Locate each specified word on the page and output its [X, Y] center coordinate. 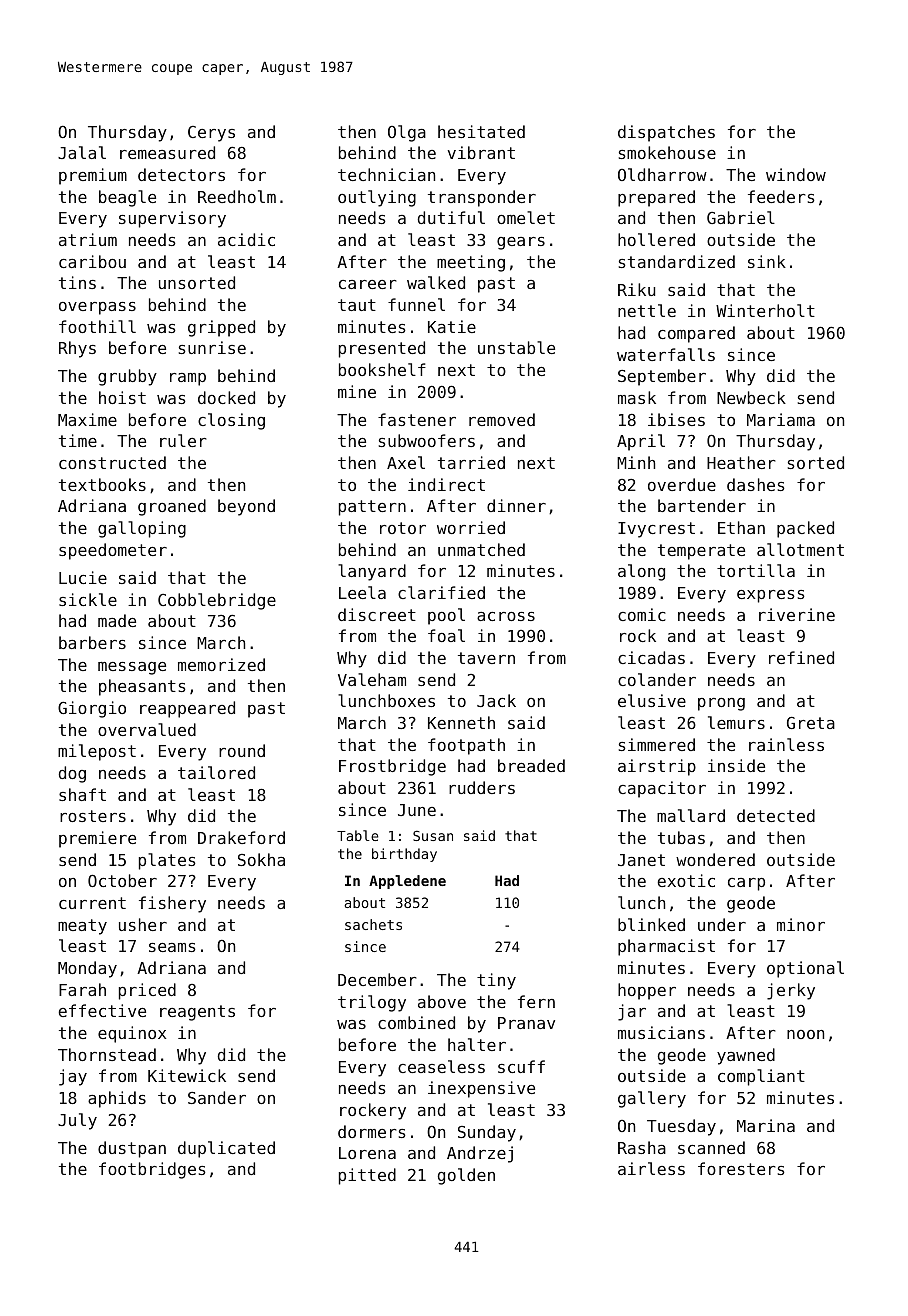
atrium [88, 239]
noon [805, 1034]
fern [536, 1001]
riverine [797, 614]
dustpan [132, 1149]
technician [386, 174]
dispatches [666, 133]
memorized [221, 664]
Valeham [372, 679]
